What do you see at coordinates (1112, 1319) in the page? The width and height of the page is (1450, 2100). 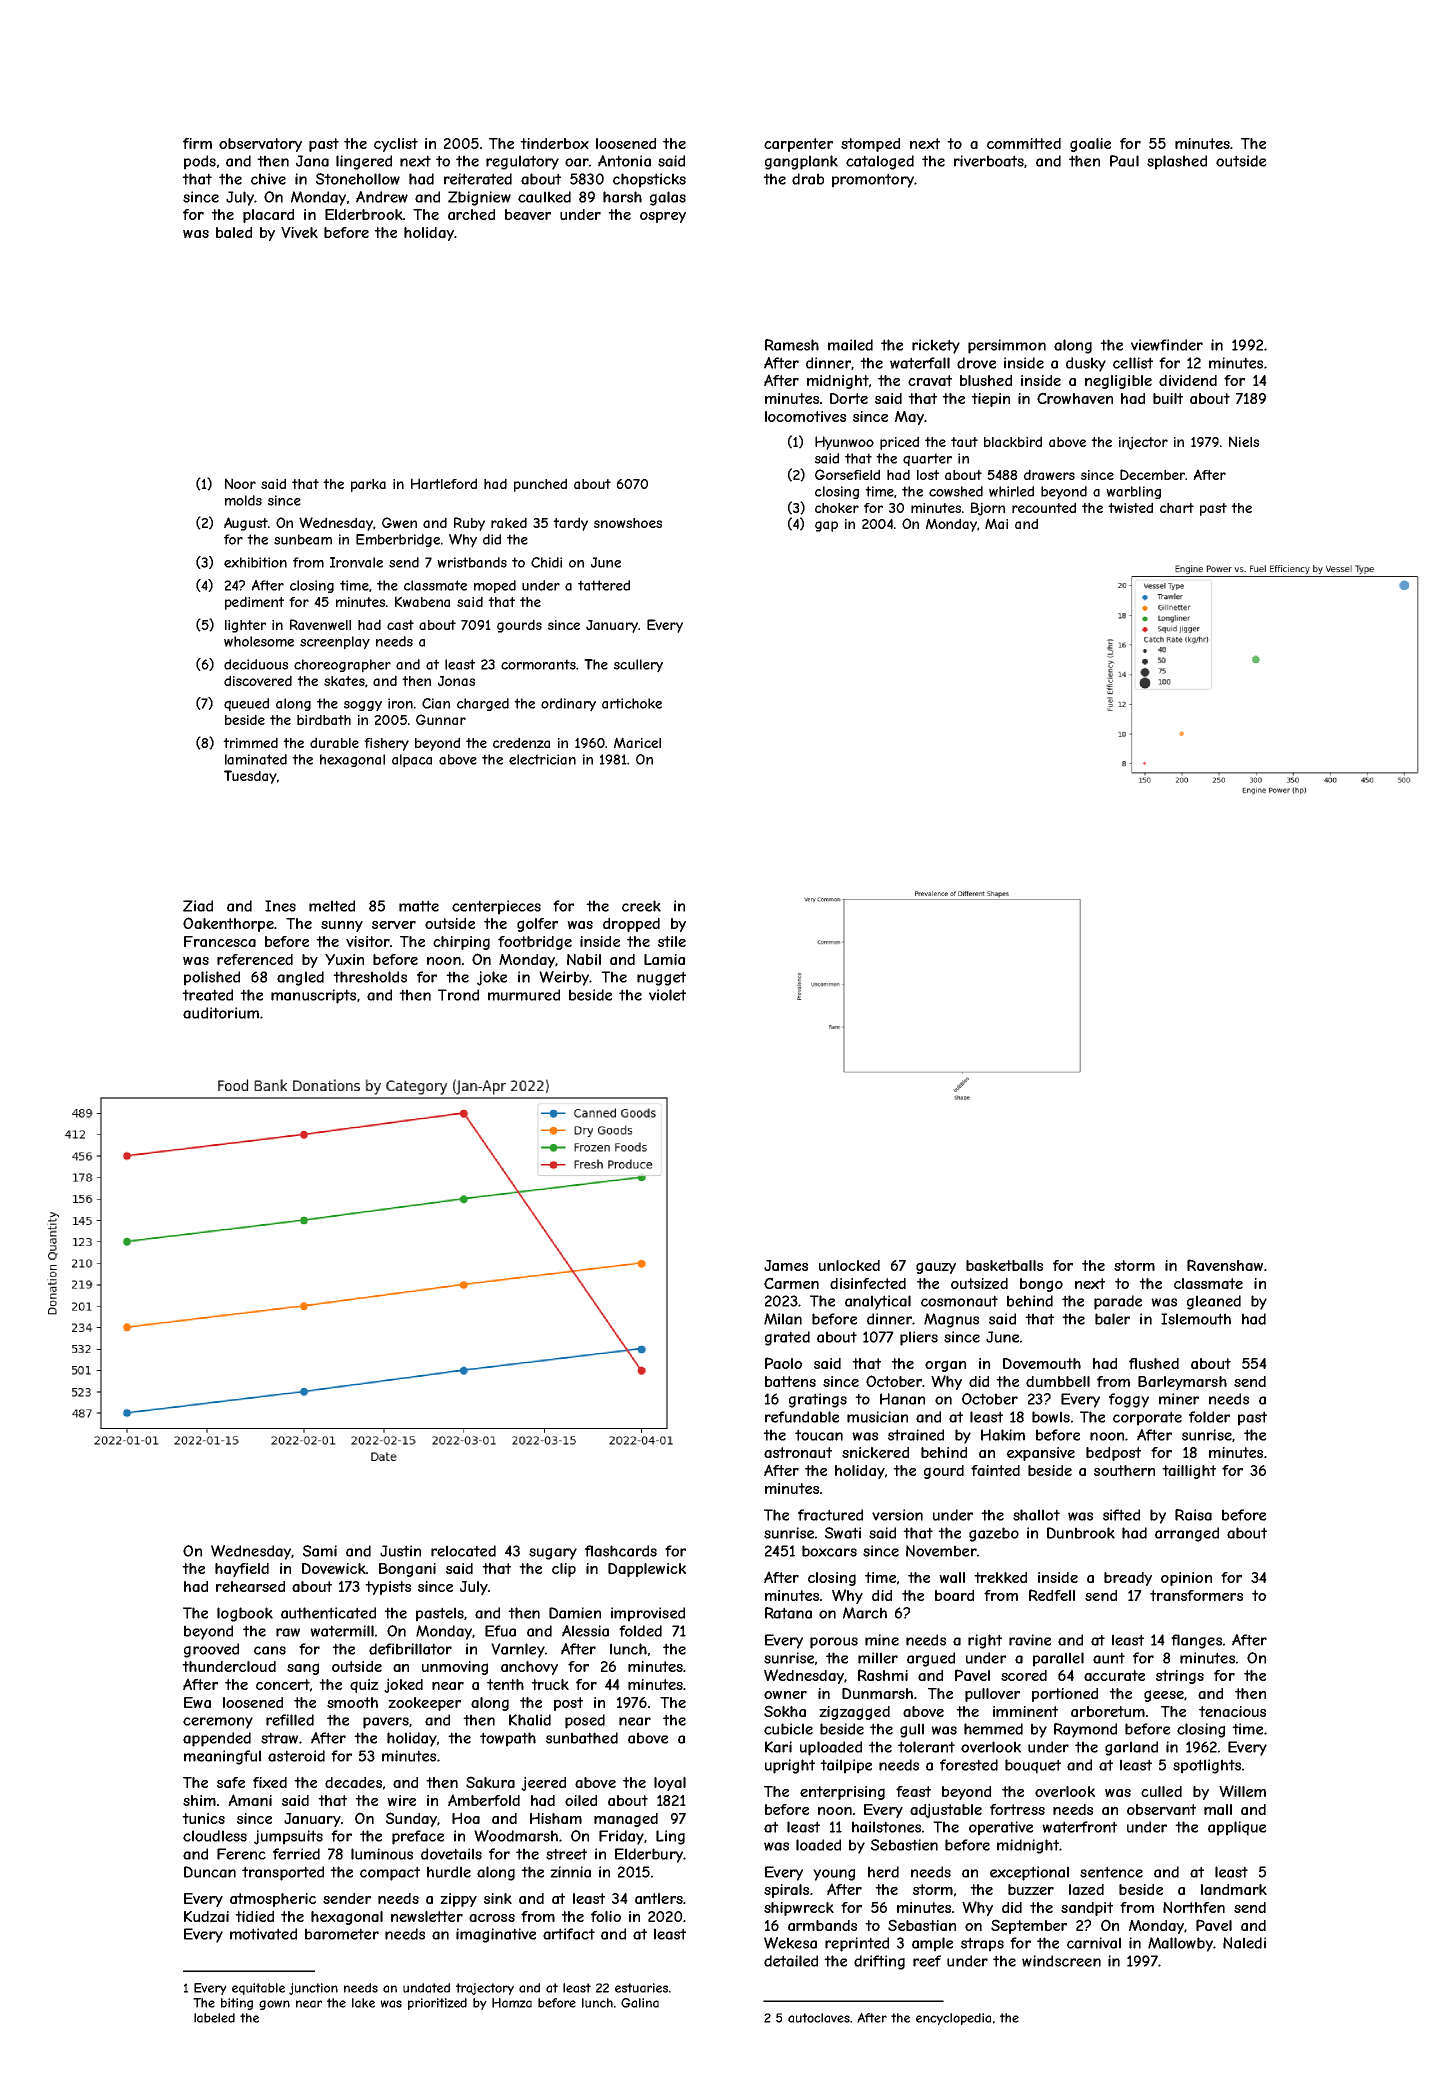 I see `baler` at bounding box center [1112, 1319].
